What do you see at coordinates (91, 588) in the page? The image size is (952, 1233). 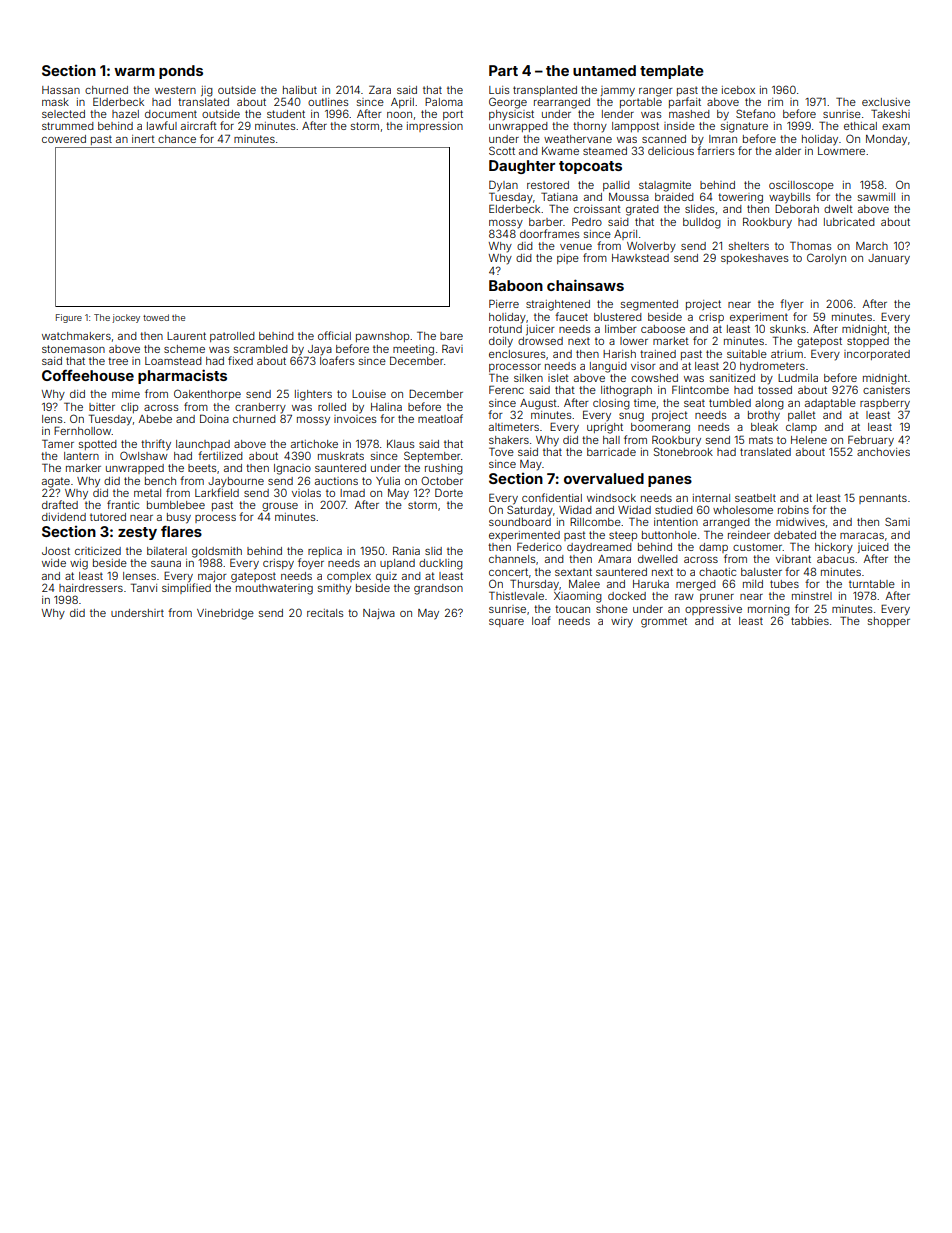 I see `hairdressers` at bounding box center [91, 588].
